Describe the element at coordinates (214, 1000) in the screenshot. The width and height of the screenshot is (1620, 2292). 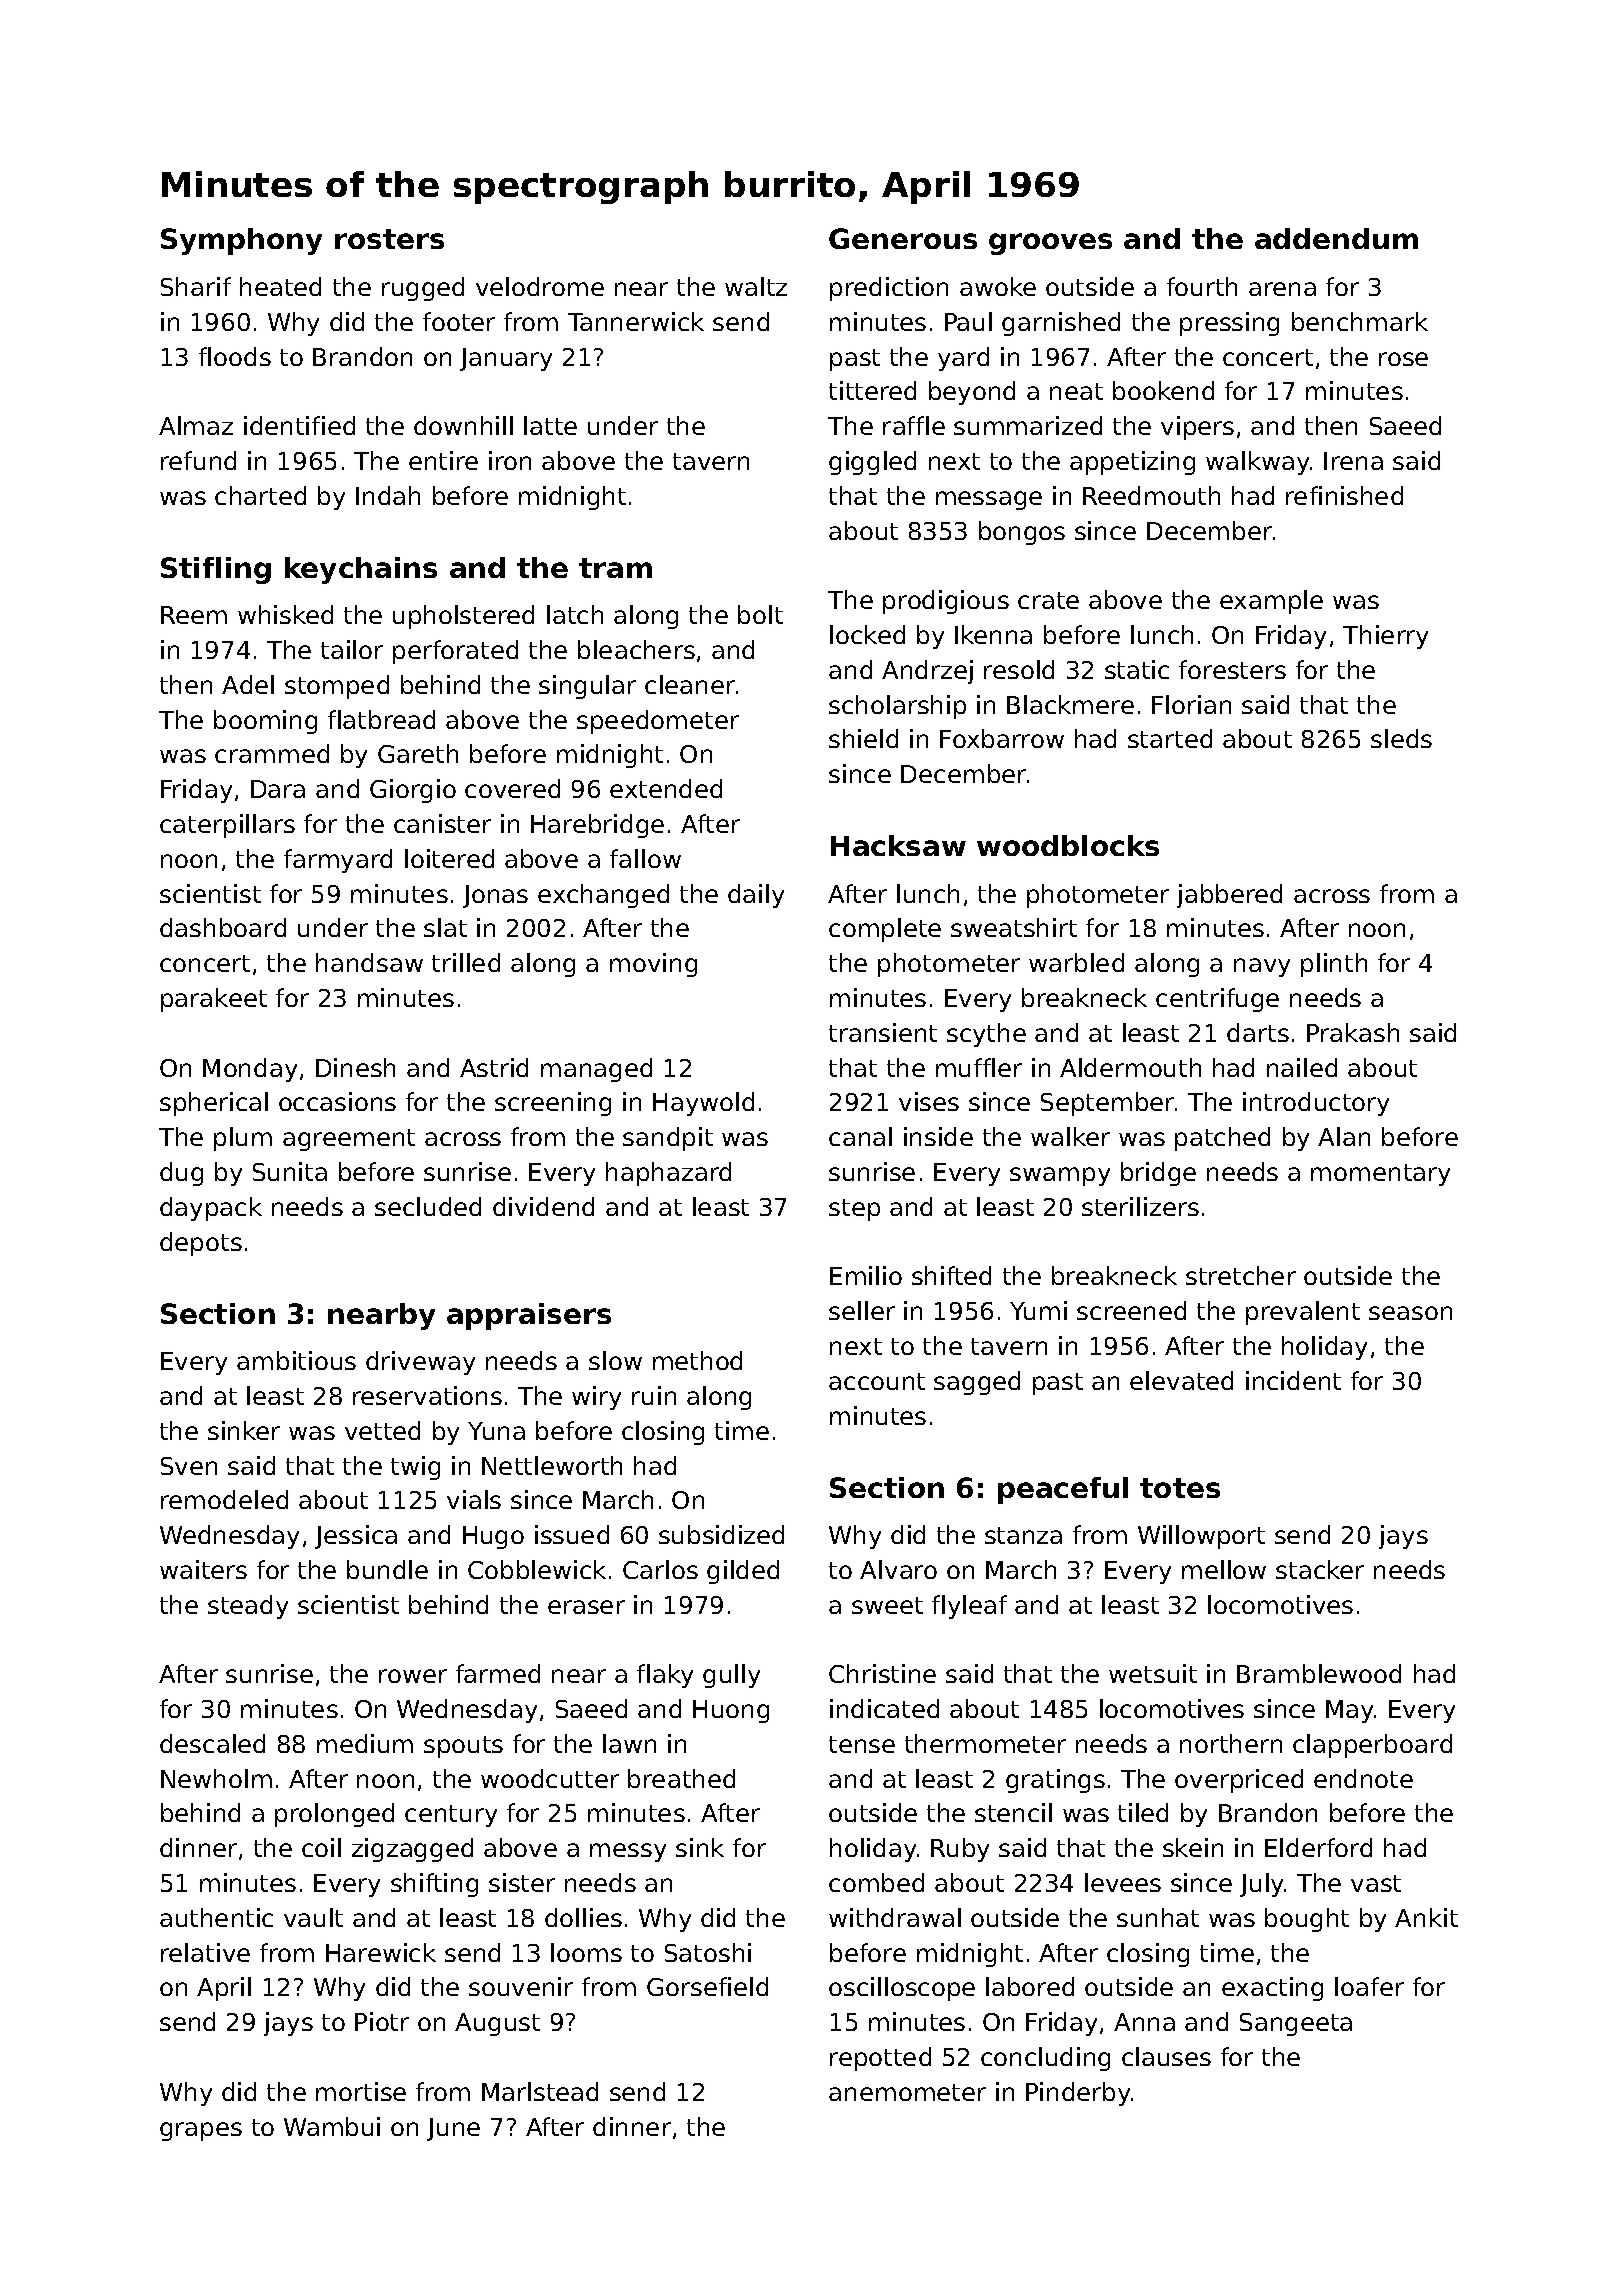
I see `parakeet` at that location.
